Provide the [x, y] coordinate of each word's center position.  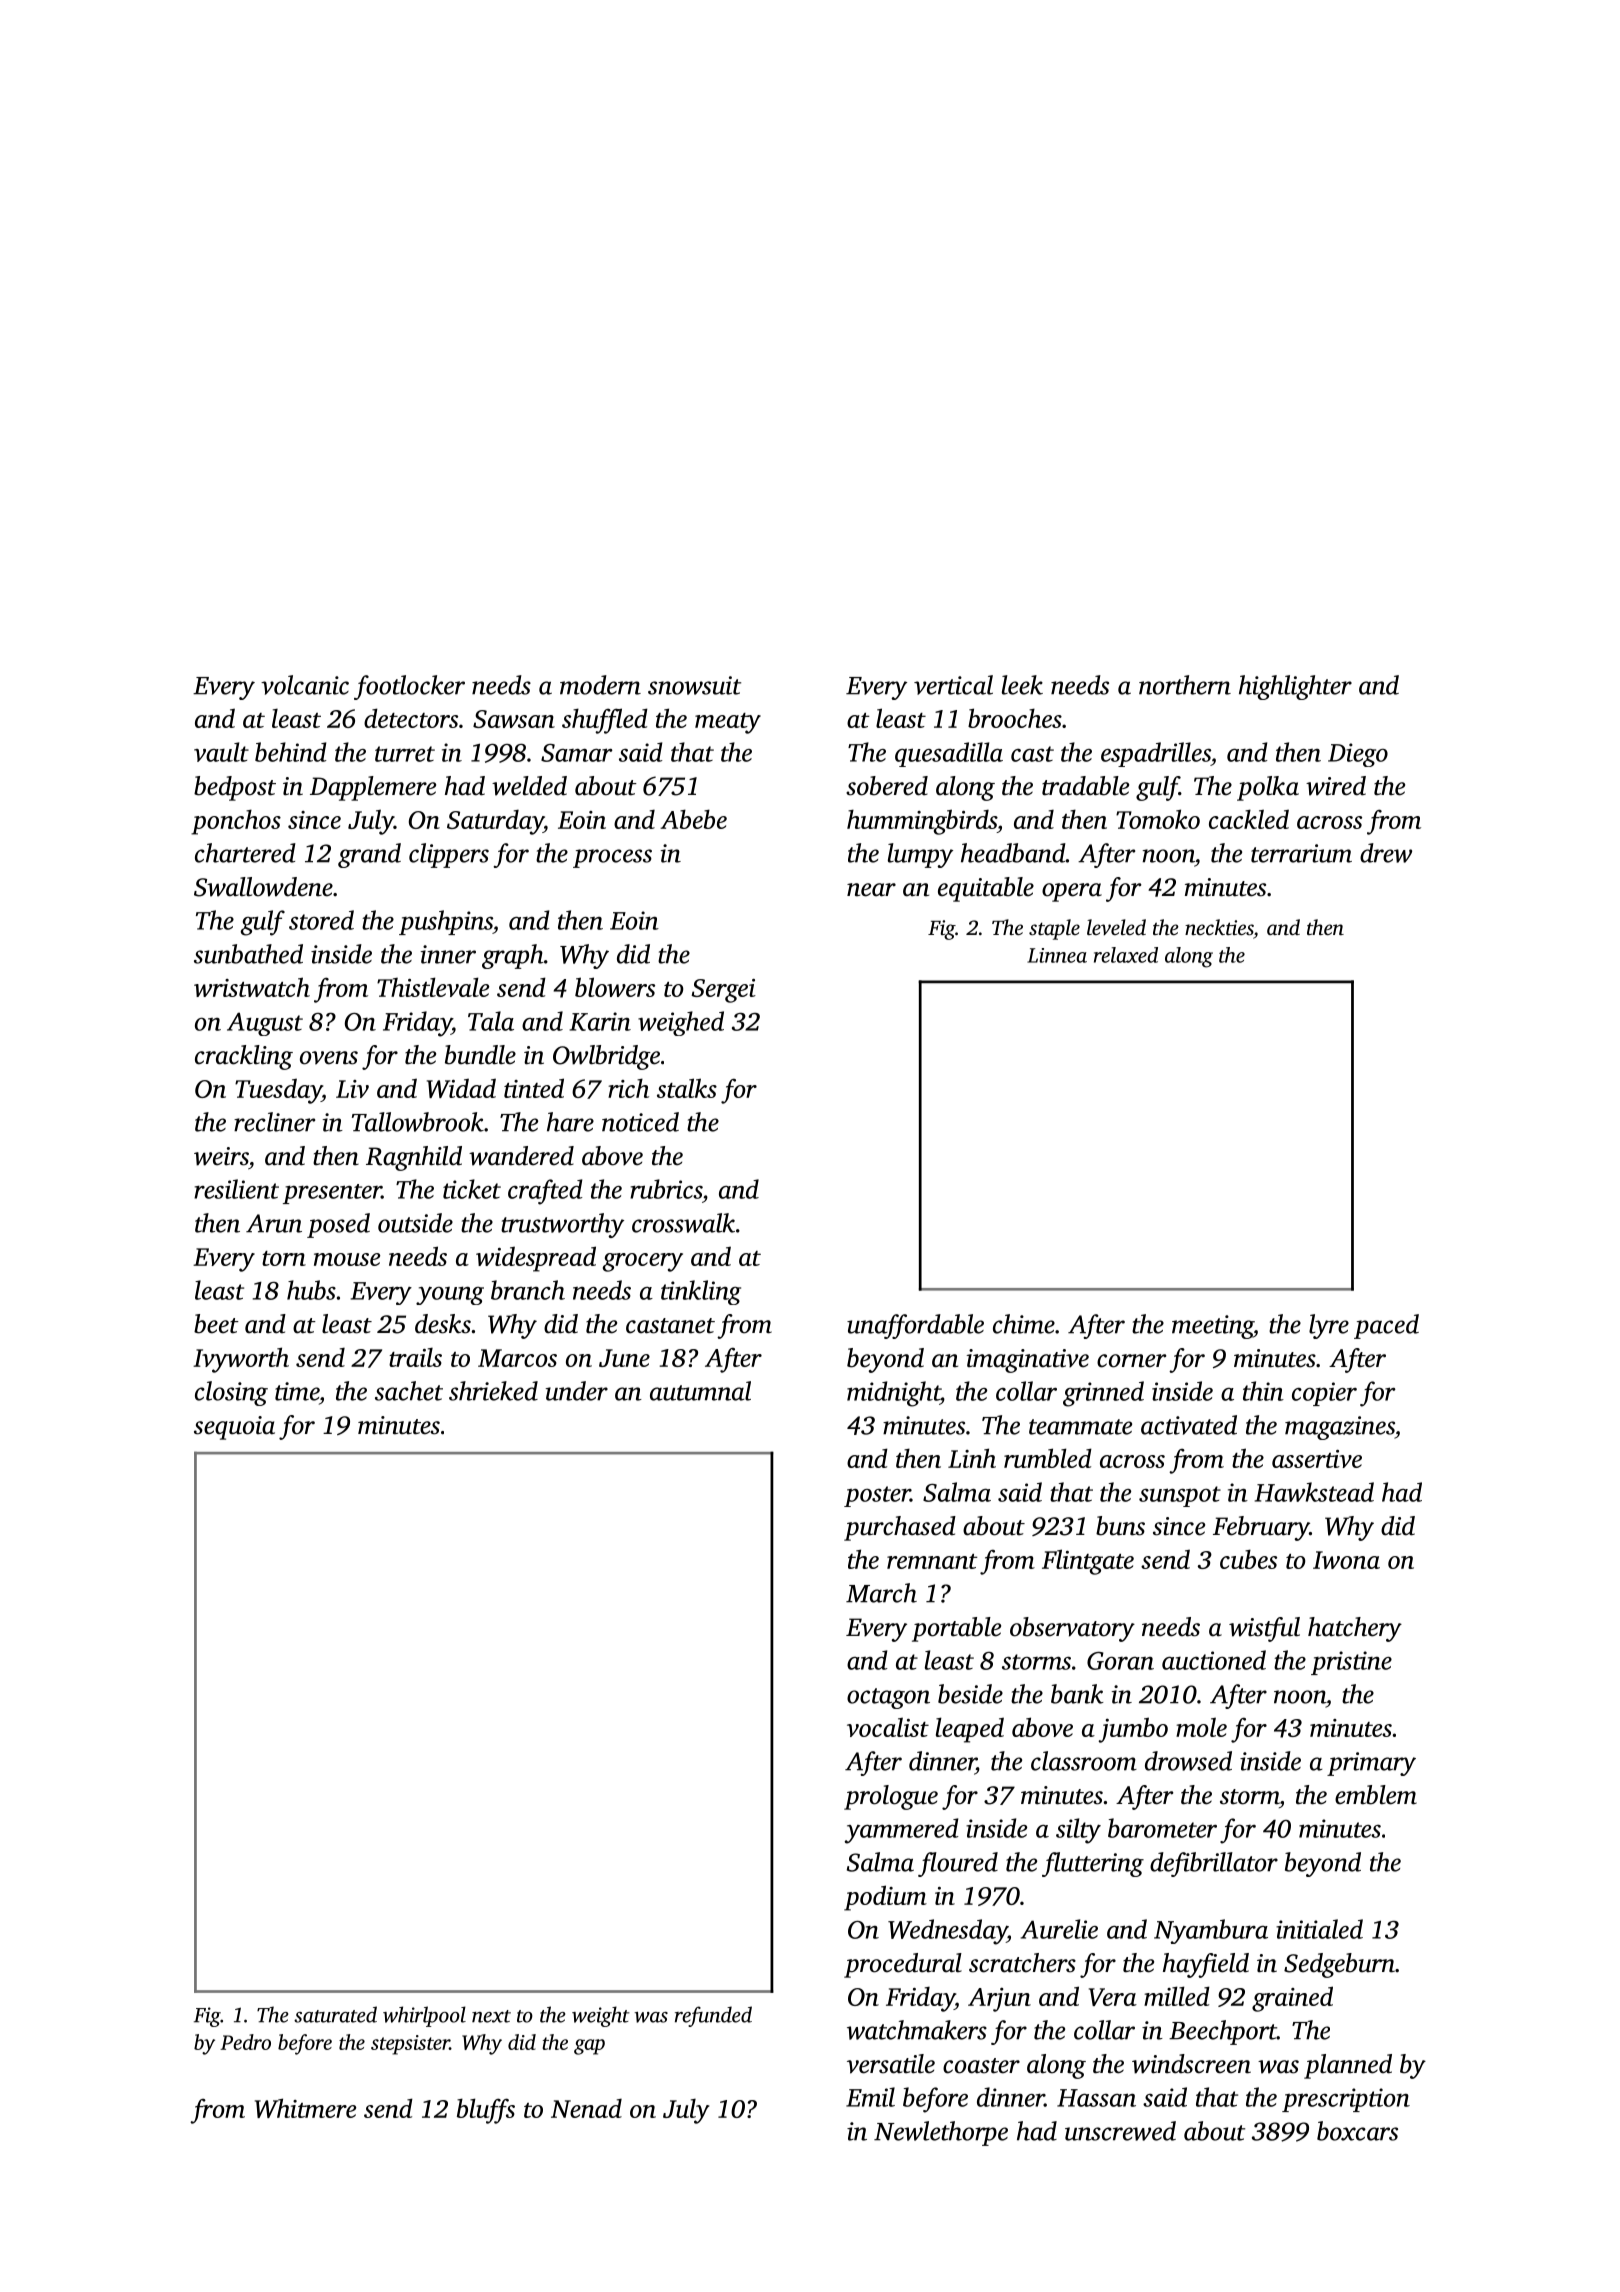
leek [1022, 685]
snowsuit [694, 685]
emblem [1376, 1795]
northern [1185, 685]
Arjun [999, 1999]
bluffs [486, 2111]
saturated [335, 2014]
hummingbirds [922, 822]
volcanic [305, 685]
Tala [491, 1021]
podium [885, 1898]
